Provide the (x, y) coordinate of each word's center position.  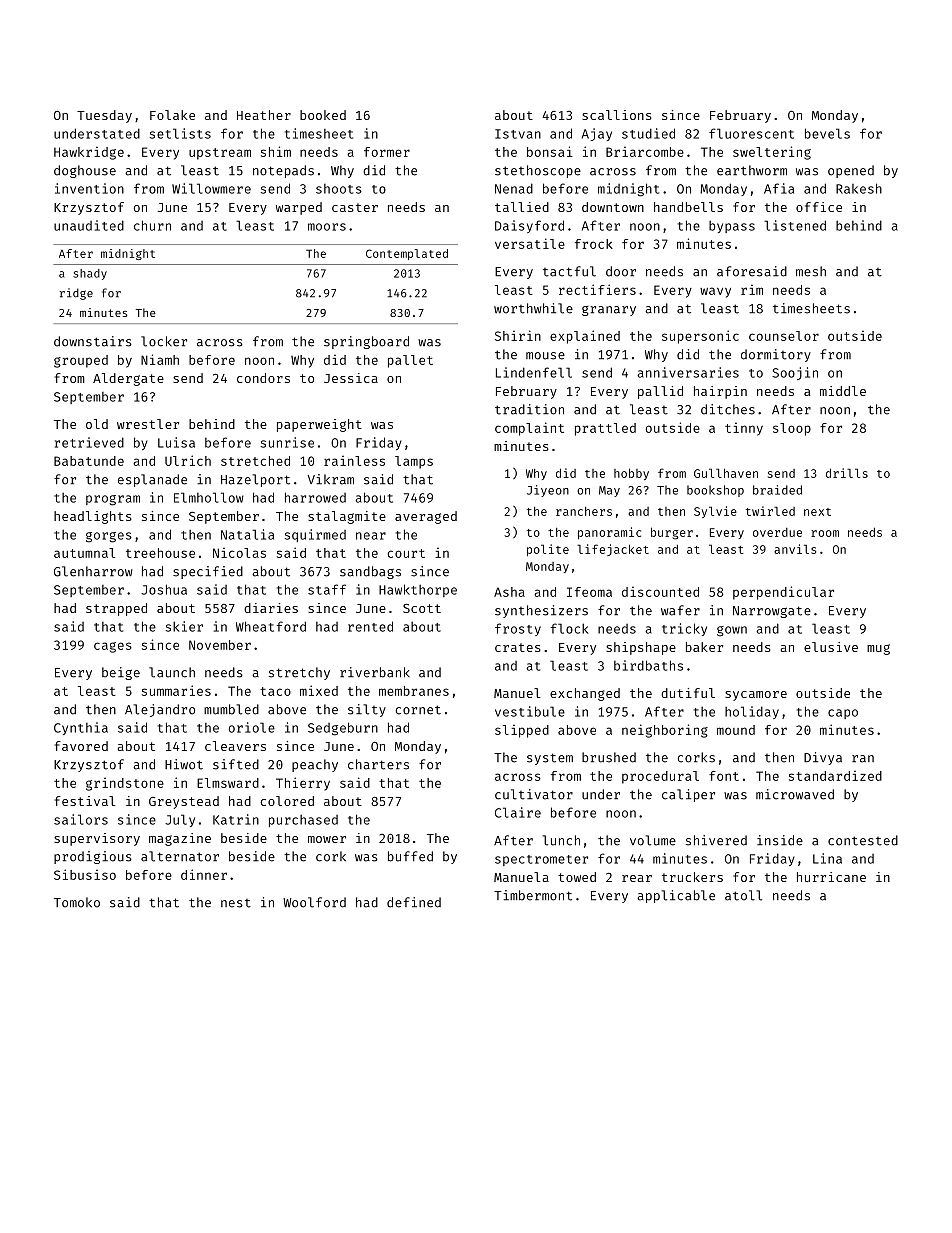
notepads (283, 171)
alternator (180, 856)
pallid (660, 392)
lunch (561, 840)
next (817, 512)
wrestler (148, 424)
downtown (613, 207)
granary (609, 311)
